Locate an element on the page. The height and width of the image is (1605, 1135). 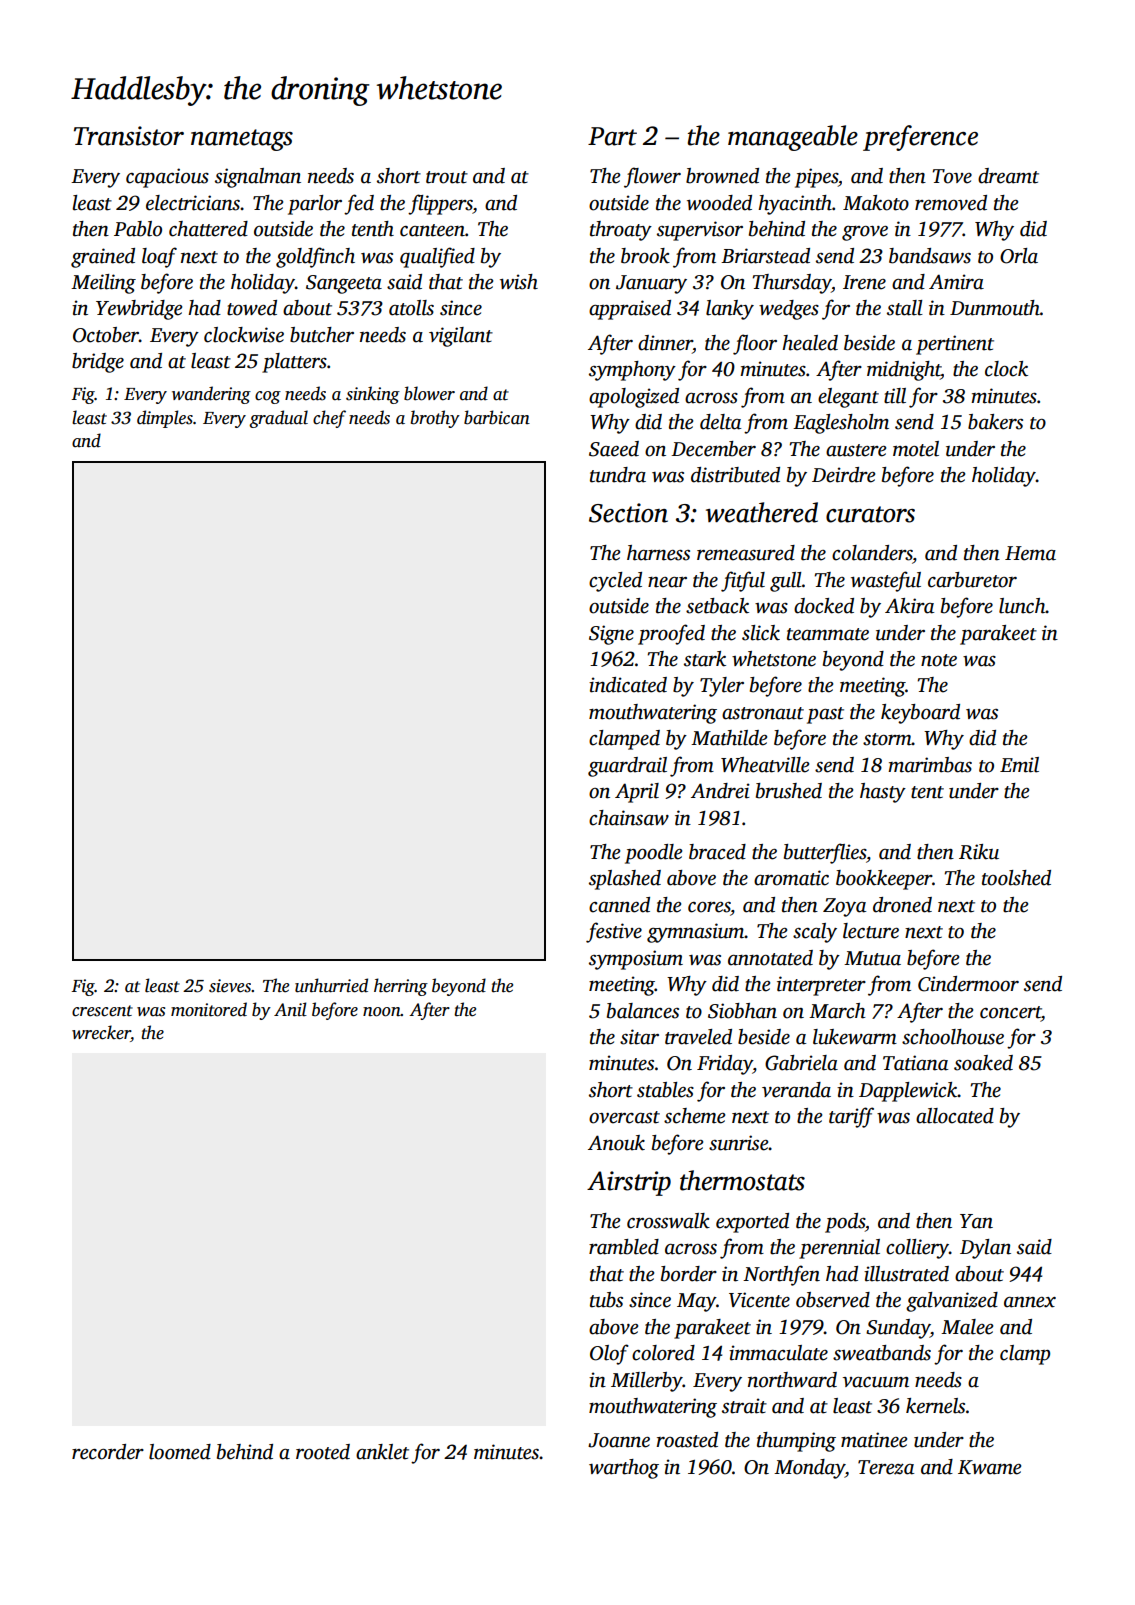
toolshed is located at coordinates (1016, 878).
